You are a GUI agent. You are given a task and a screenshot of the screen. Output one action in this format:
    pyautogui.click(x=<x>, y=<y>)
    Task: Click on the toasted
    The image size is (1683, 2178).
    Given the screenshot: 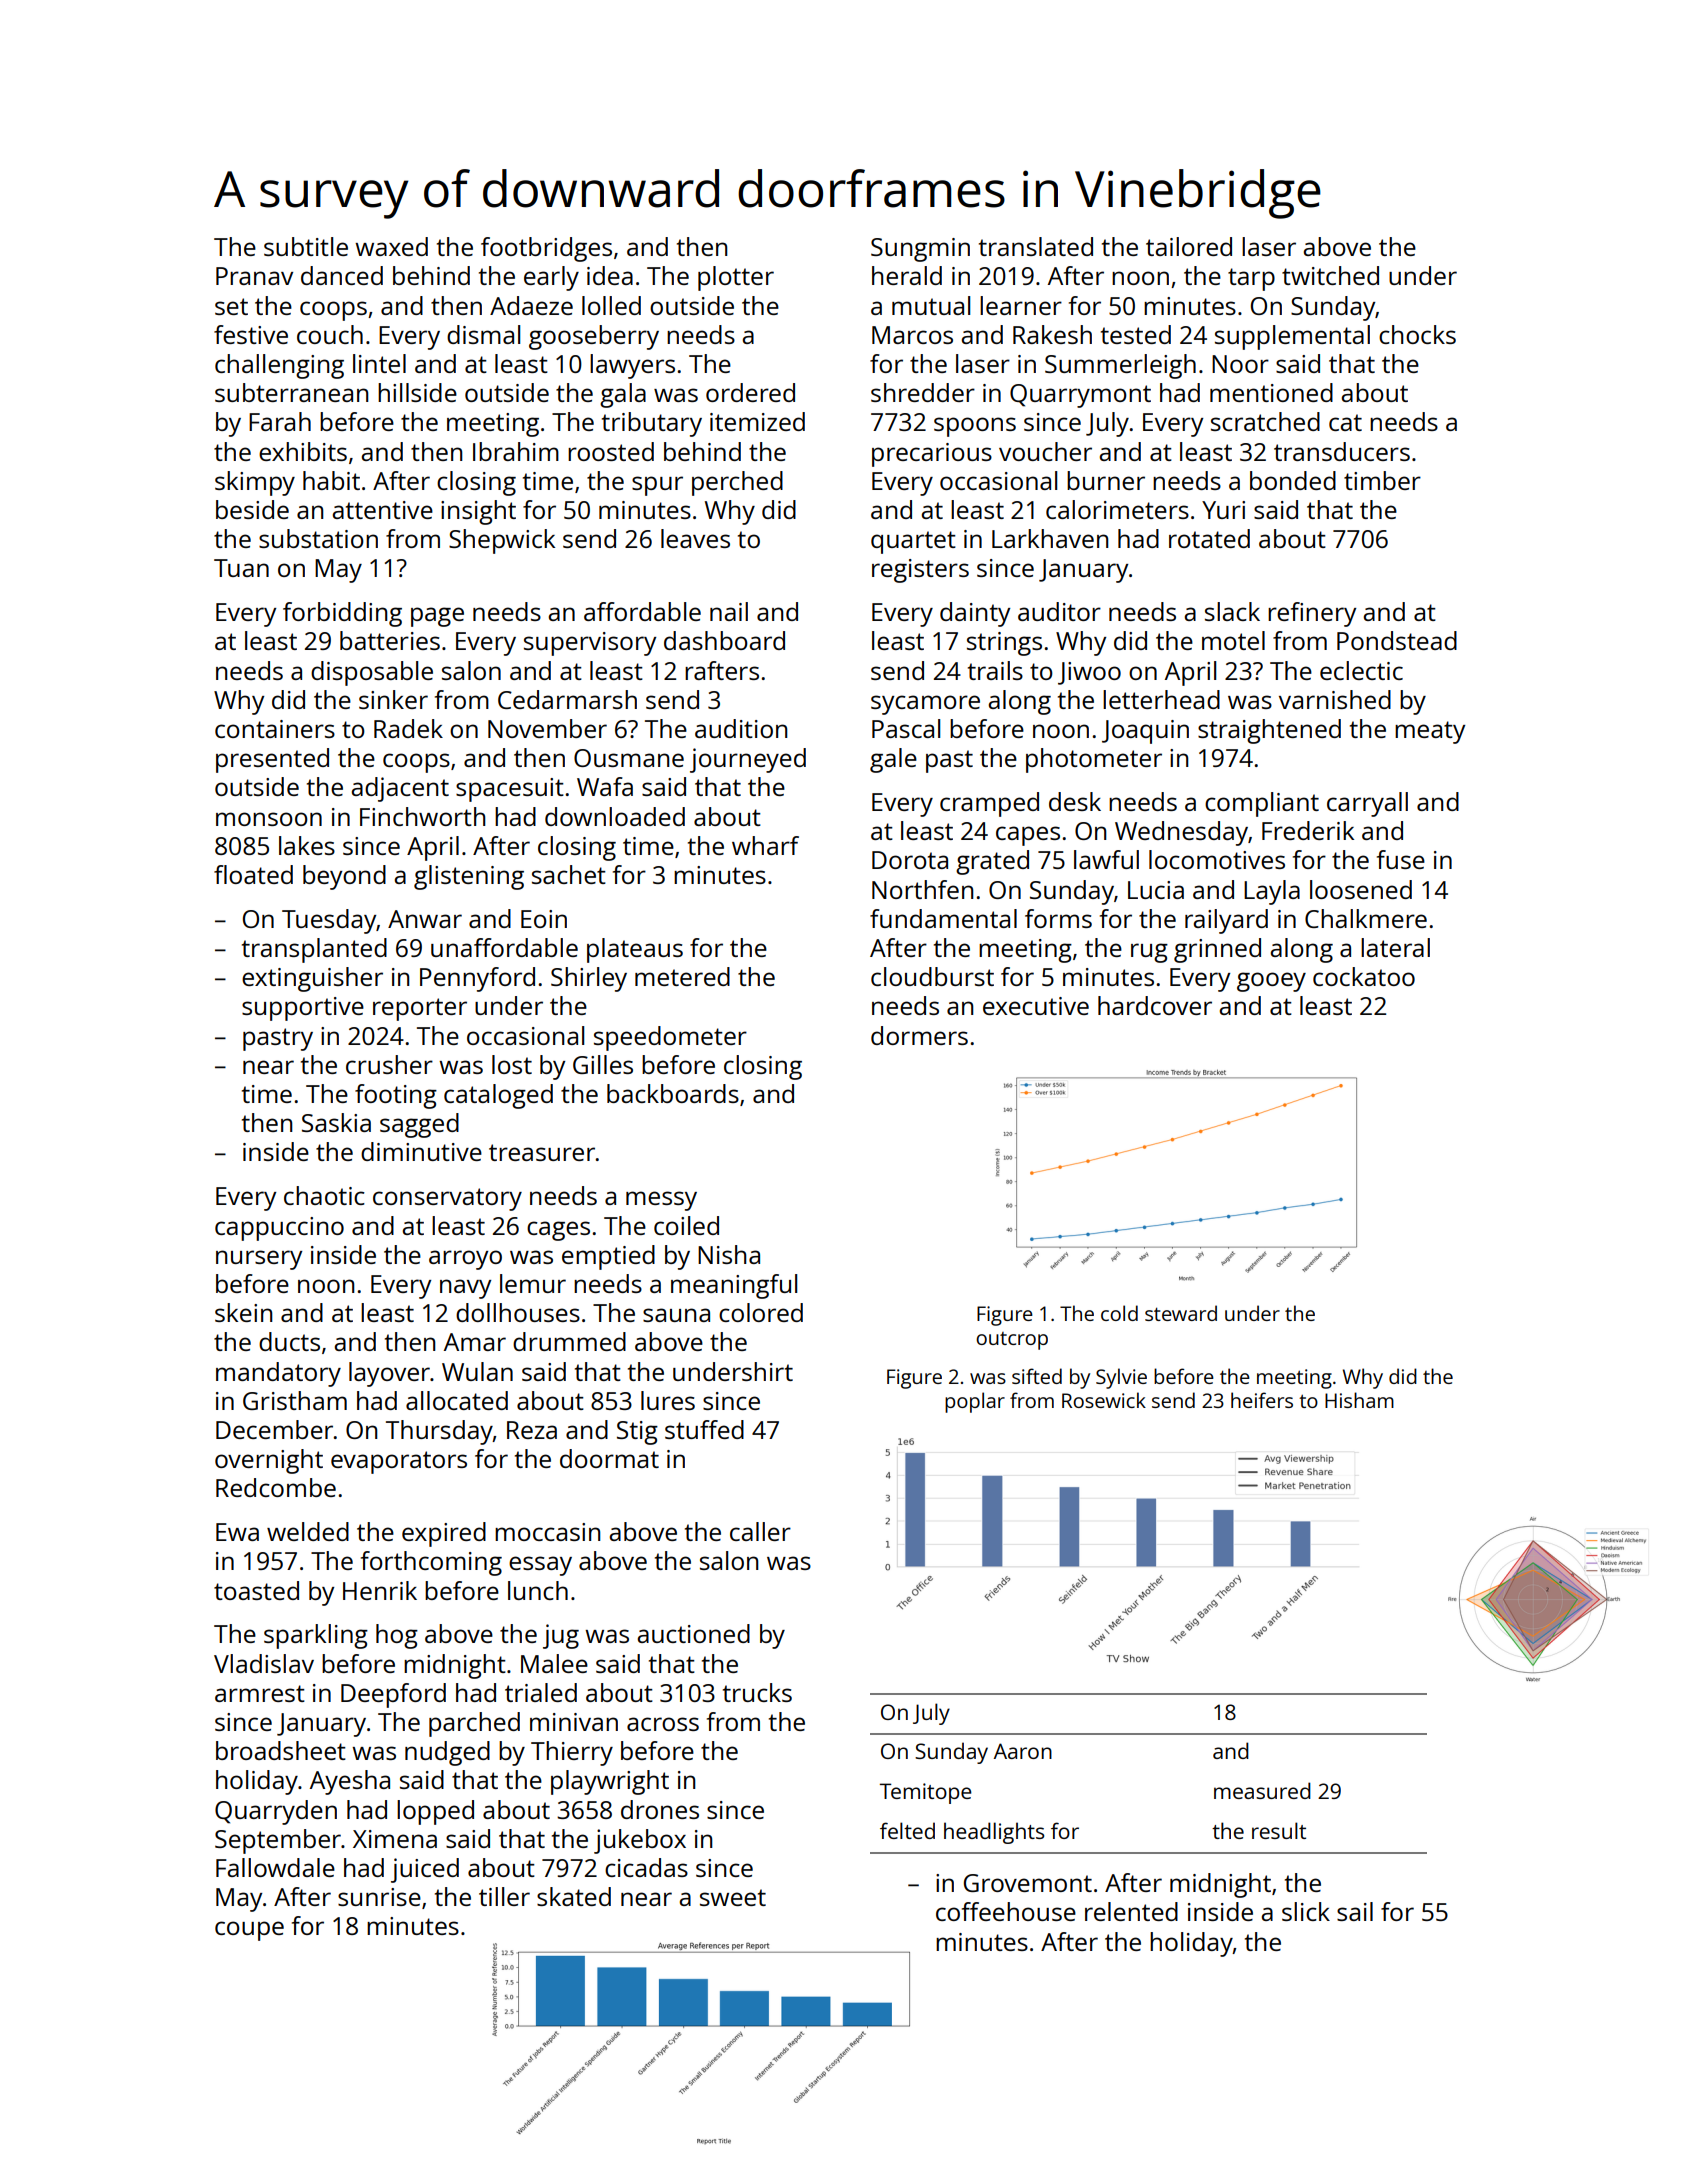 What is the action you would take?
    pyautogui.click(x=256, y=1590)
